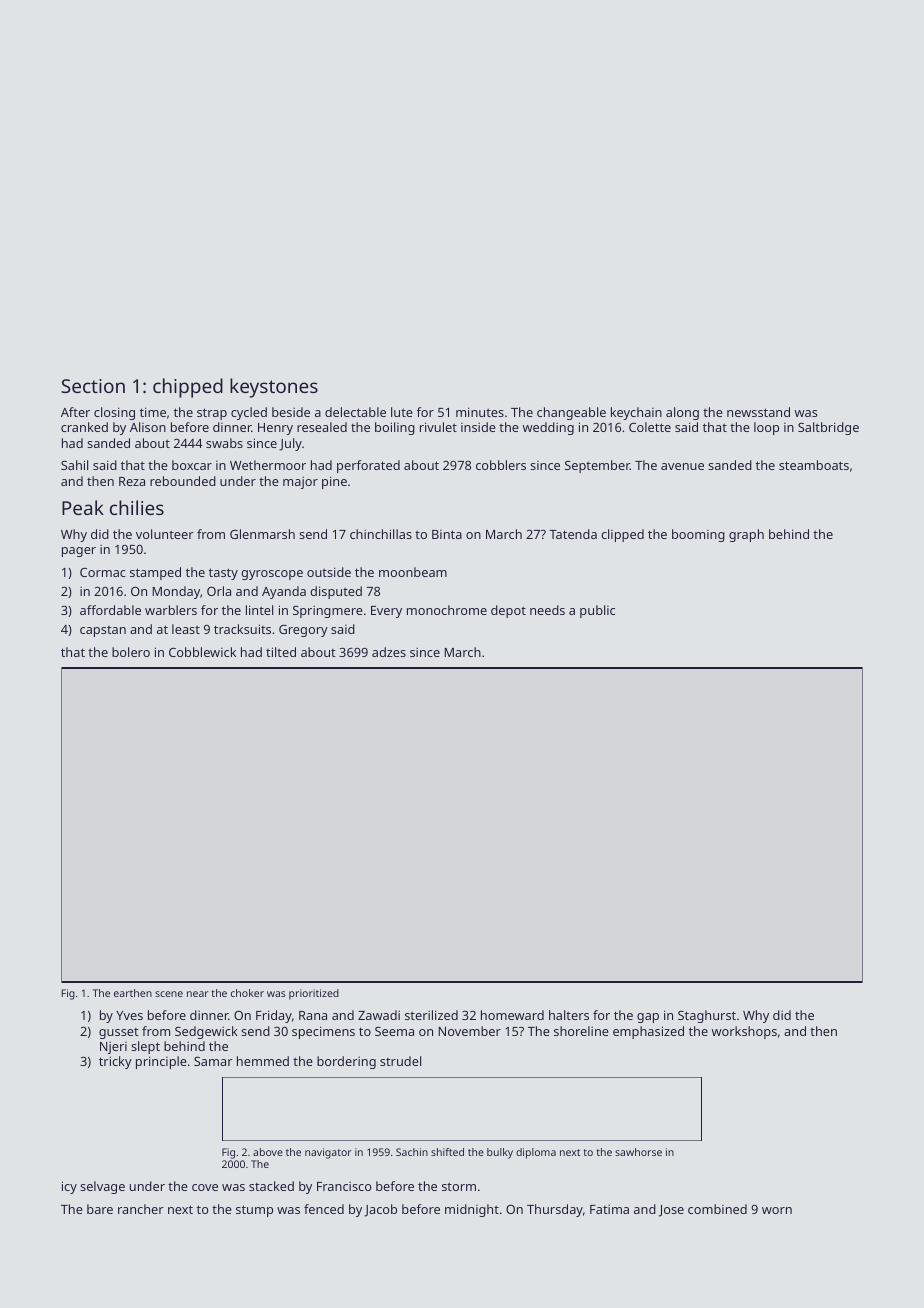 This screenshot has width=924, height=1308. Describe the element at coordinates (671, 1211) in the screenshot. I see `Jose` at that location.
